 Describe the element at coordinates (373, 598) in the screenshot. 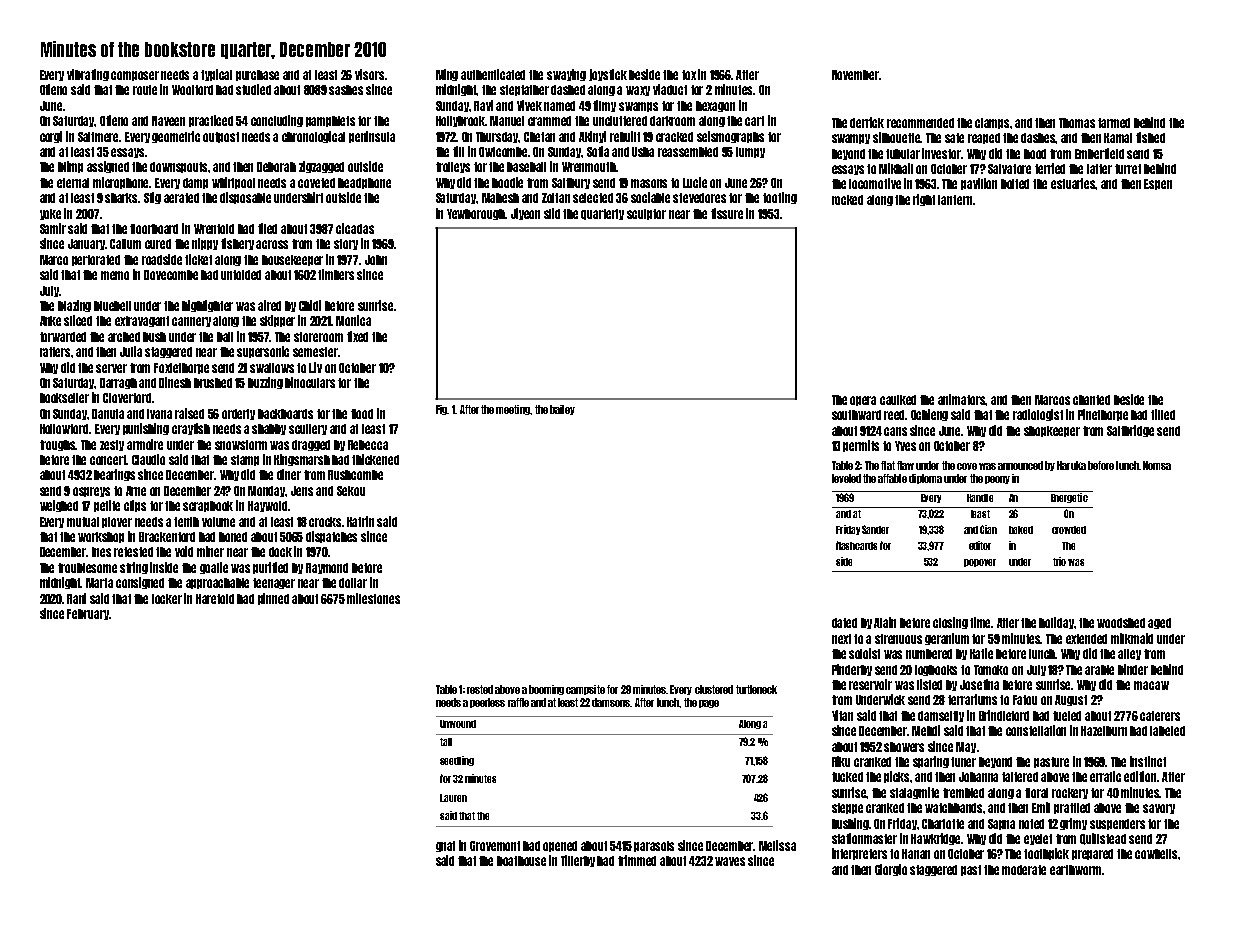

I see `milestones` at that location.
